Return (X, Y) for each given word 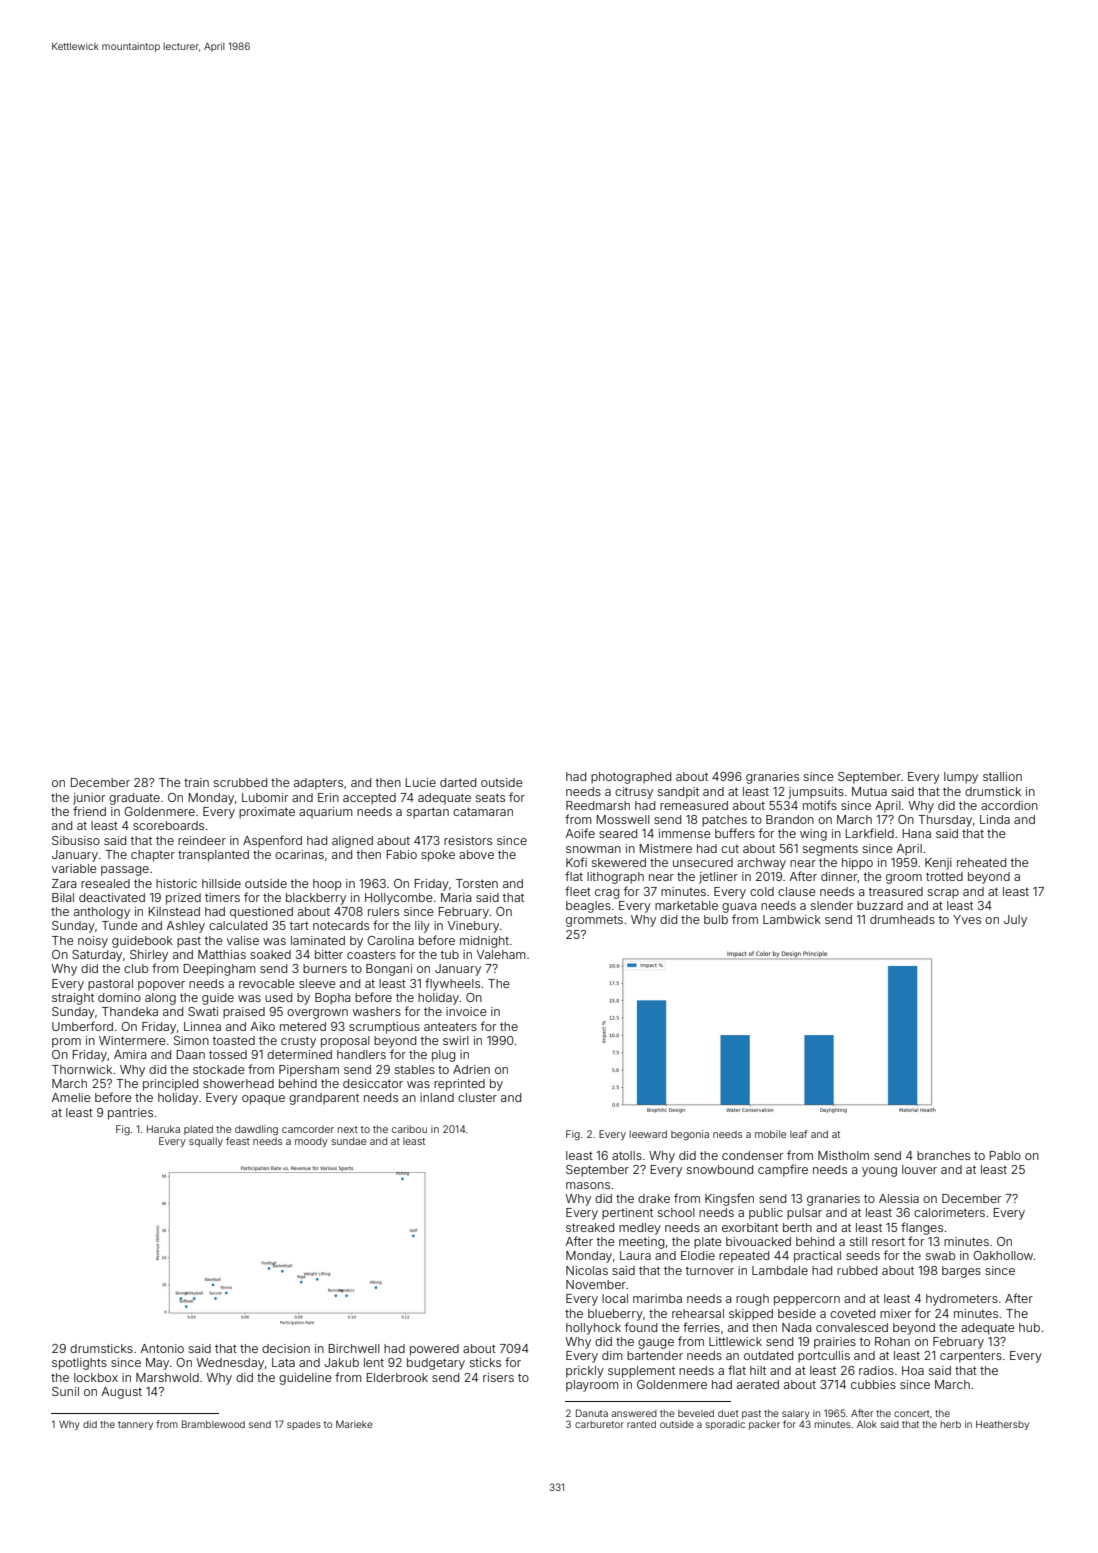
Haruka (163, 1129)
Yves (967, 919)
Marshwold (167, 1377)
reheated (981, 862)
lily (422, 927)
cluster (477, 1097)
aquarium (326, 813)
